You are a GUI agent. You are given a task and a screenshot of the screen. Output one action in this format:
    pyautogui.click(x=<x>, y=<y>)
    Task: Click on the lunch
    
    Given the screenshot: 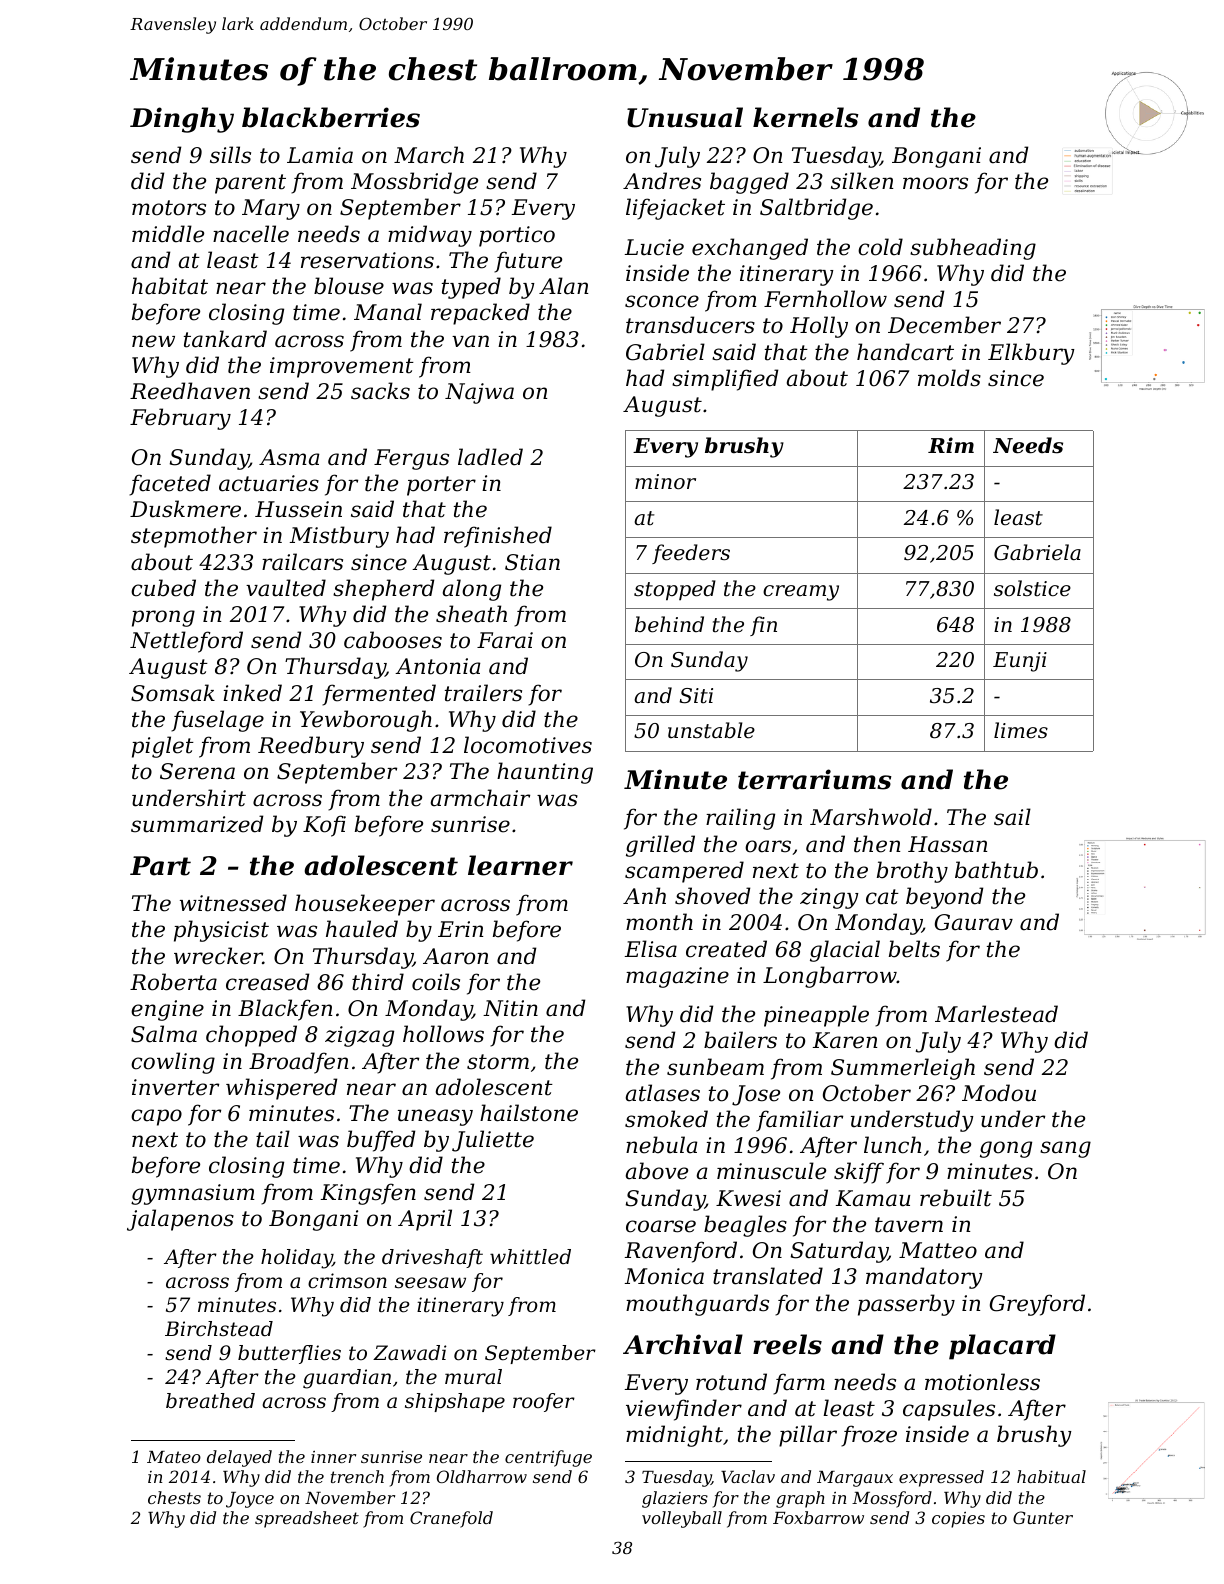 What is the action you would take?
    pyautogui.click(x=893, y=1145)
